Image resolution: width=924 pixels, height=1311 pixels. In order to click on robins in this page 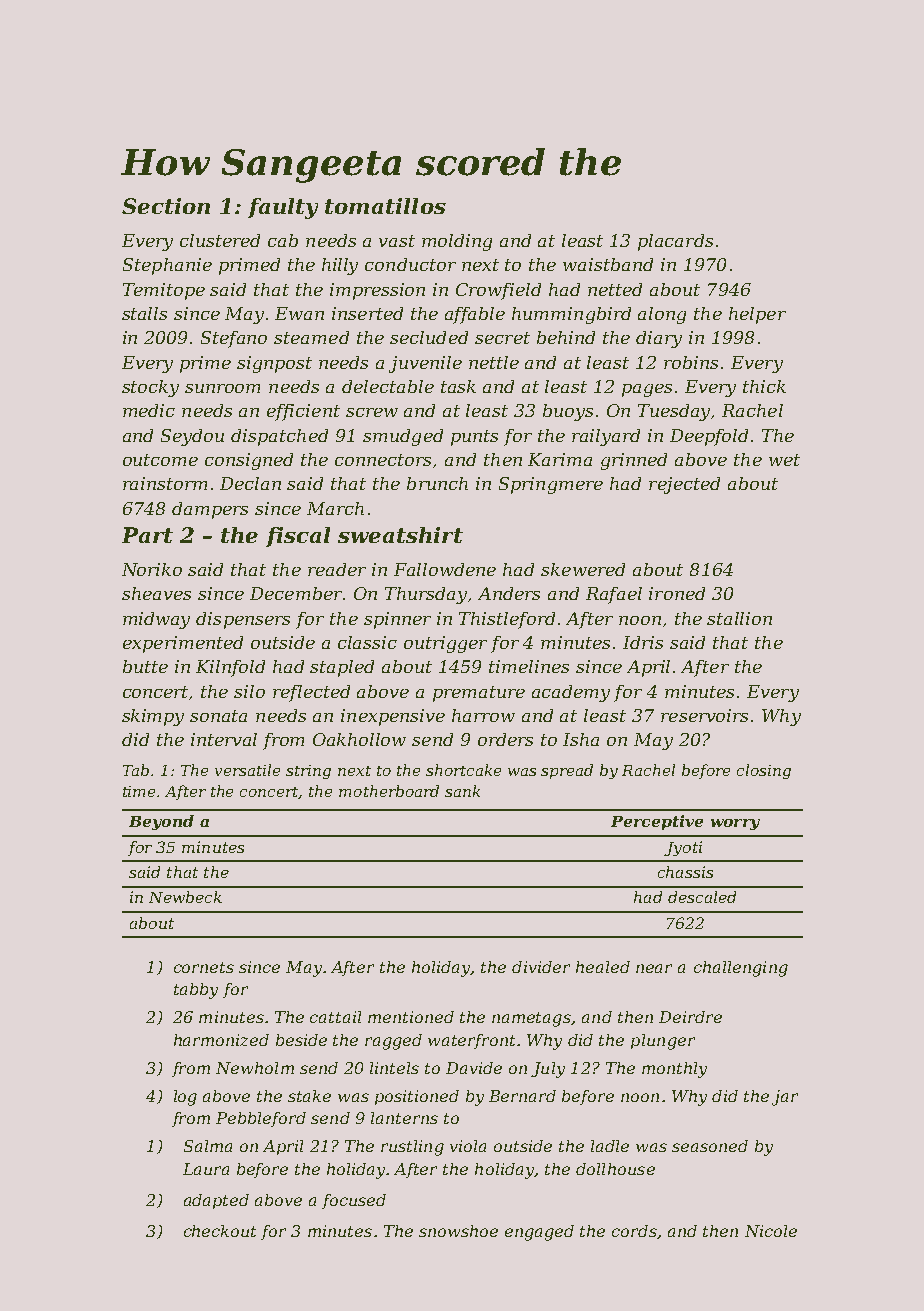, I will do `click(691, 362)`.
